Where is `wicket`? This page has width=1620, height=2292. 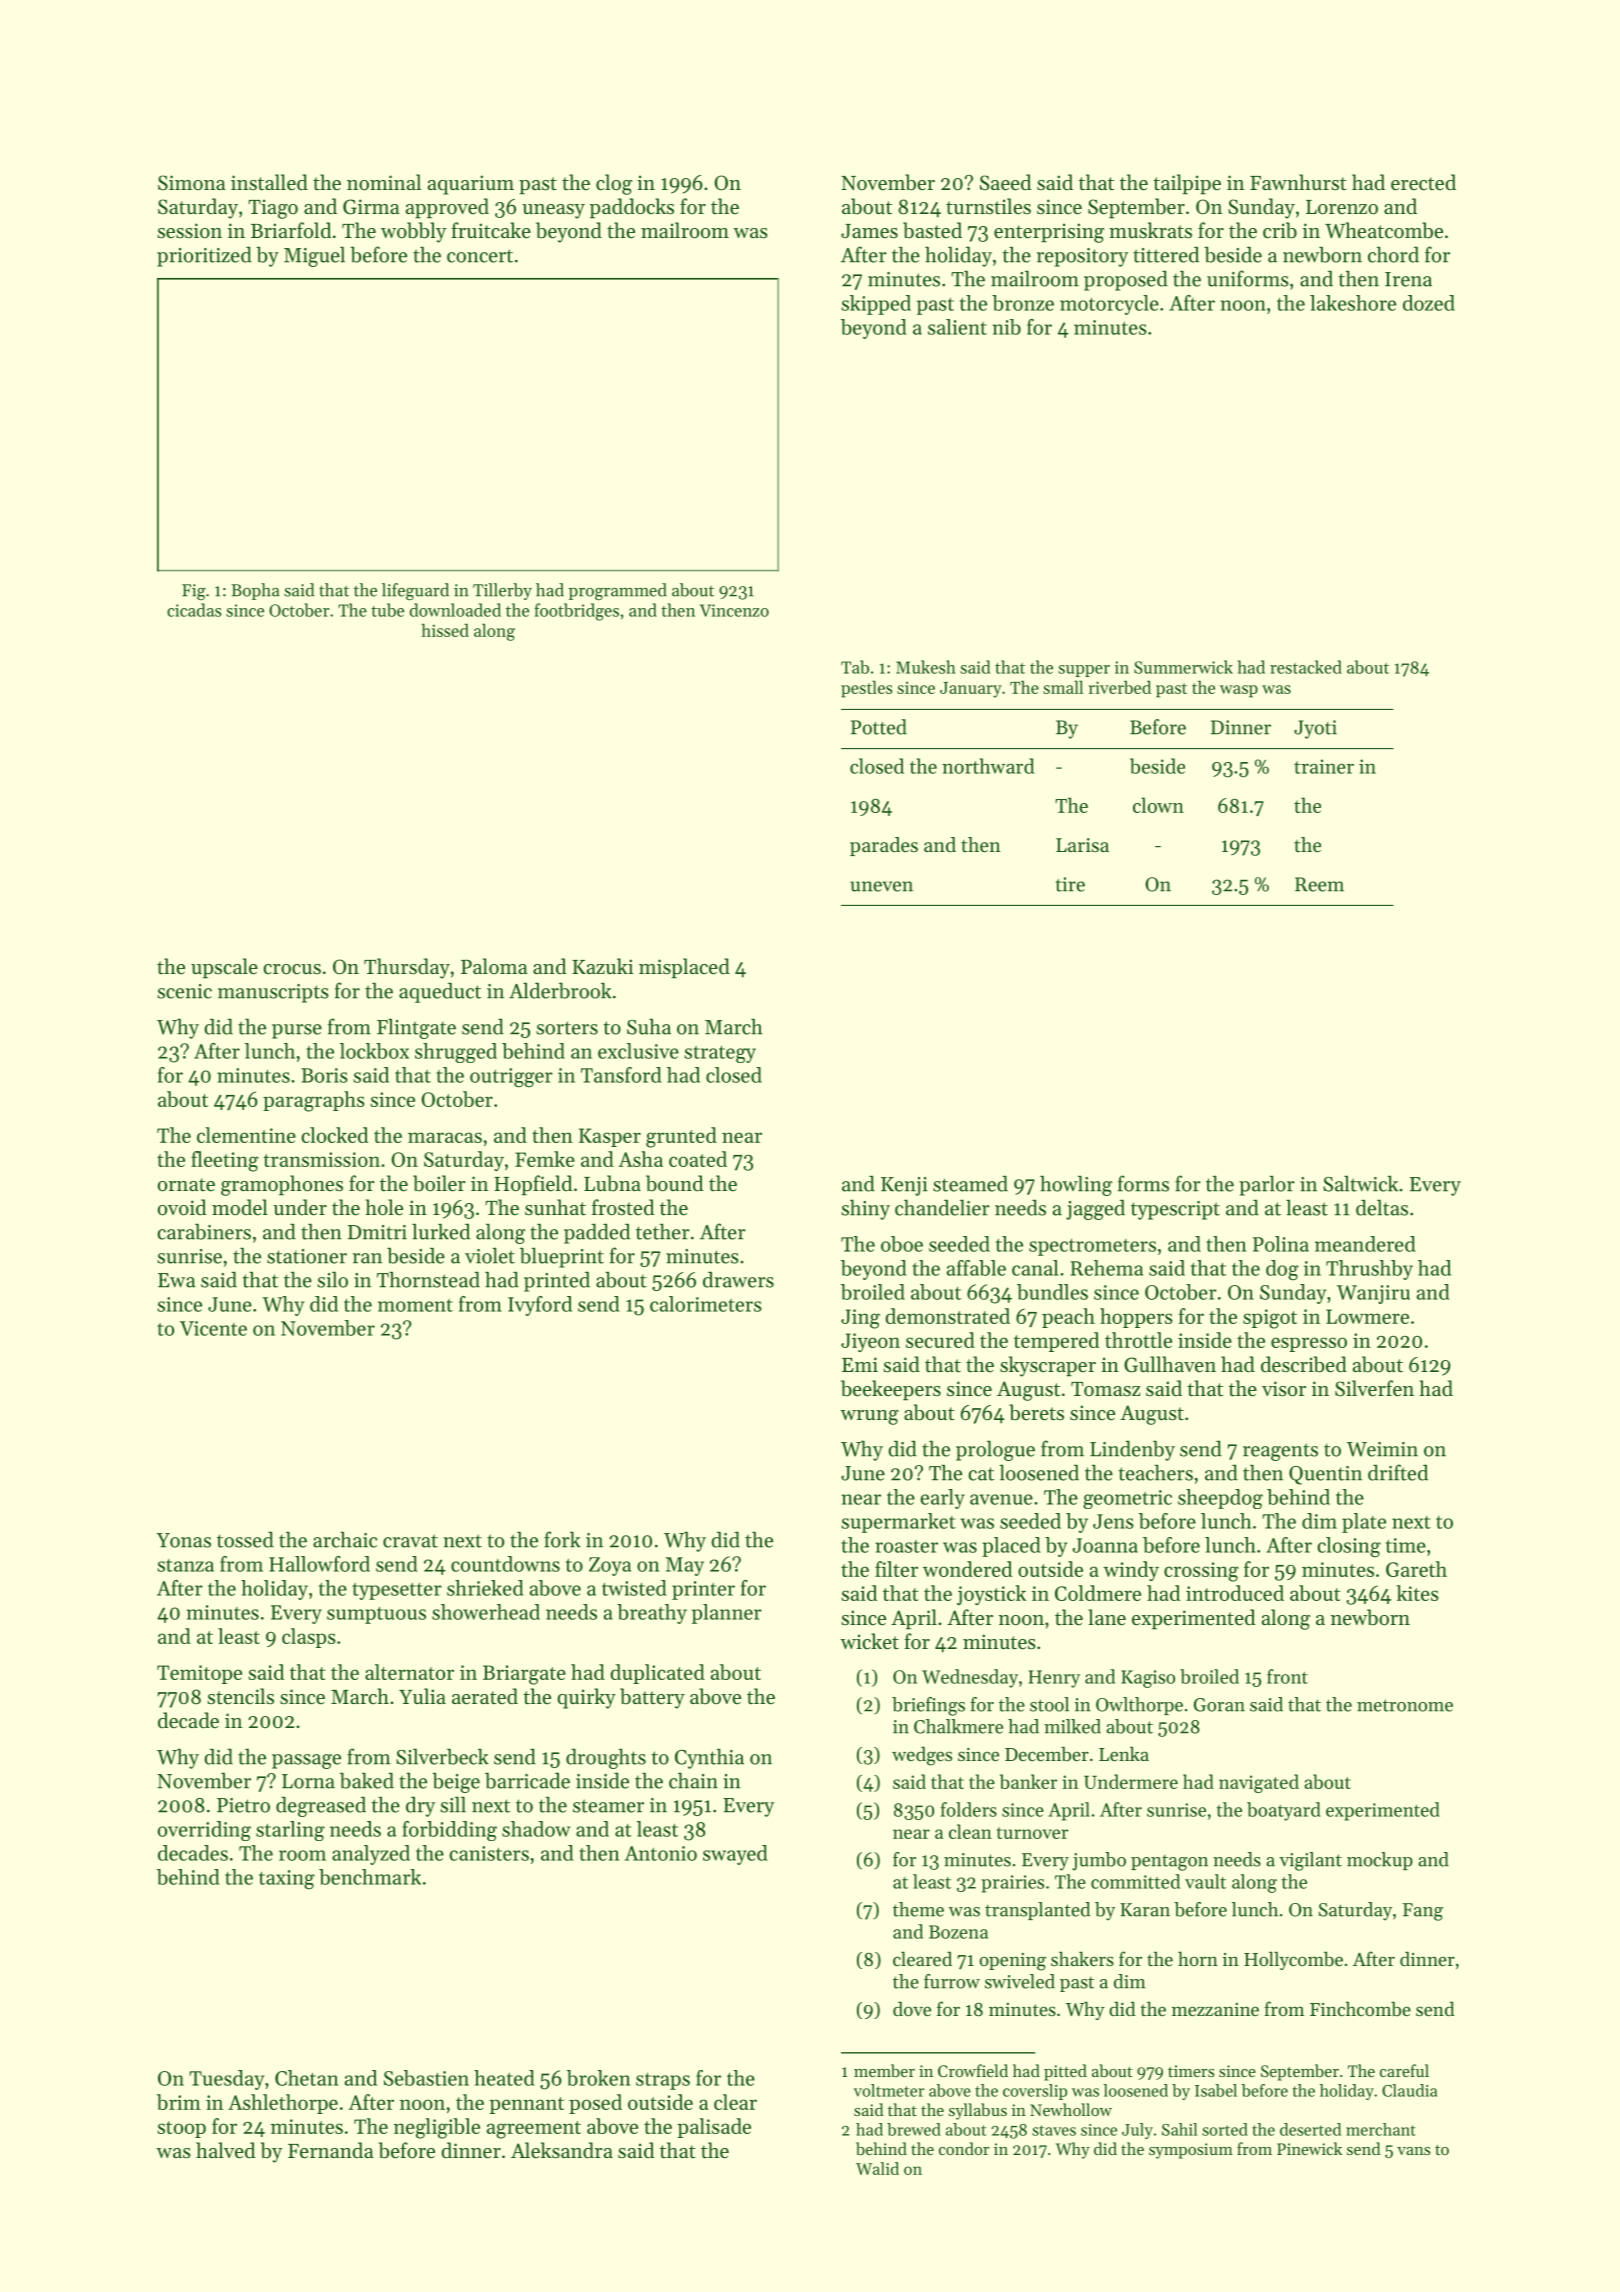 wicket is located at coordinates (869, 1641).
